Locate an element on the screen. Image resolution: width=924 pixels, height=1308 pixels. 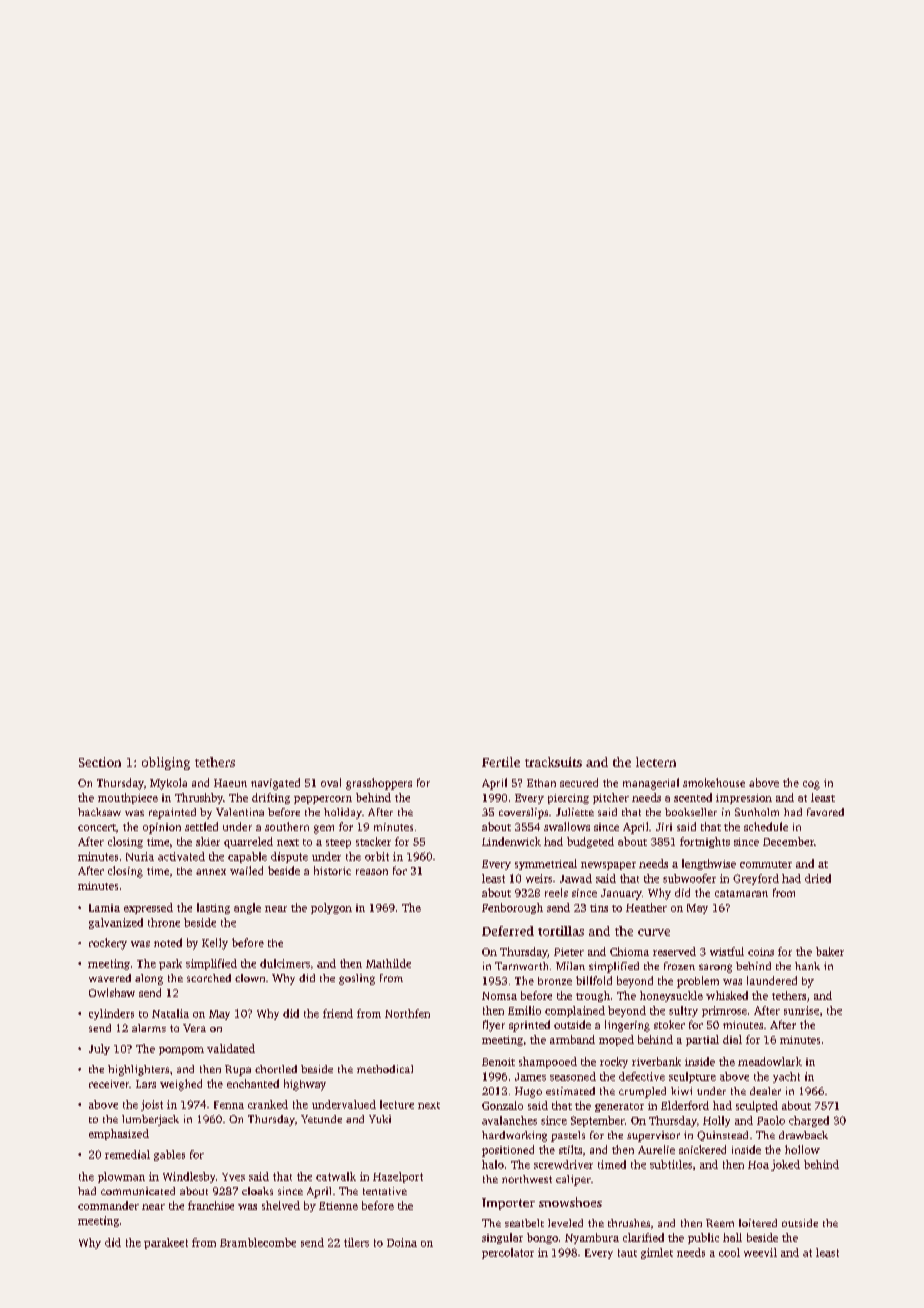
dulcimers is located at coordinates (285, 963).
